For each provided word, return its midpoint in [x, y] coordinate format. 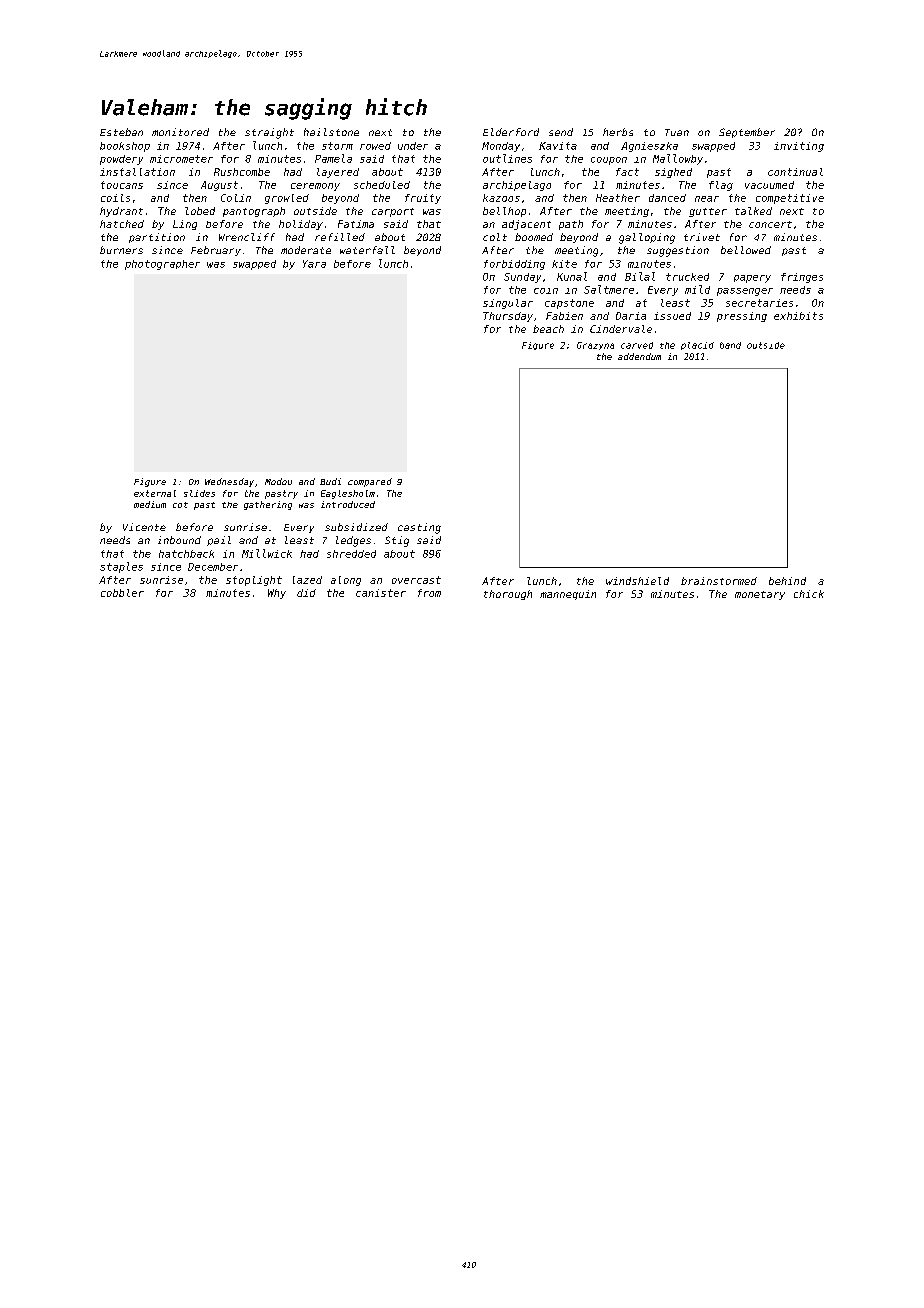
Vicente [144, 527]
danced [667, 198]
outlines [507, 158]
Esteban [121, 132]
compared [370, 482]
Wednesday [229, 482]
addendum [639, 356]
